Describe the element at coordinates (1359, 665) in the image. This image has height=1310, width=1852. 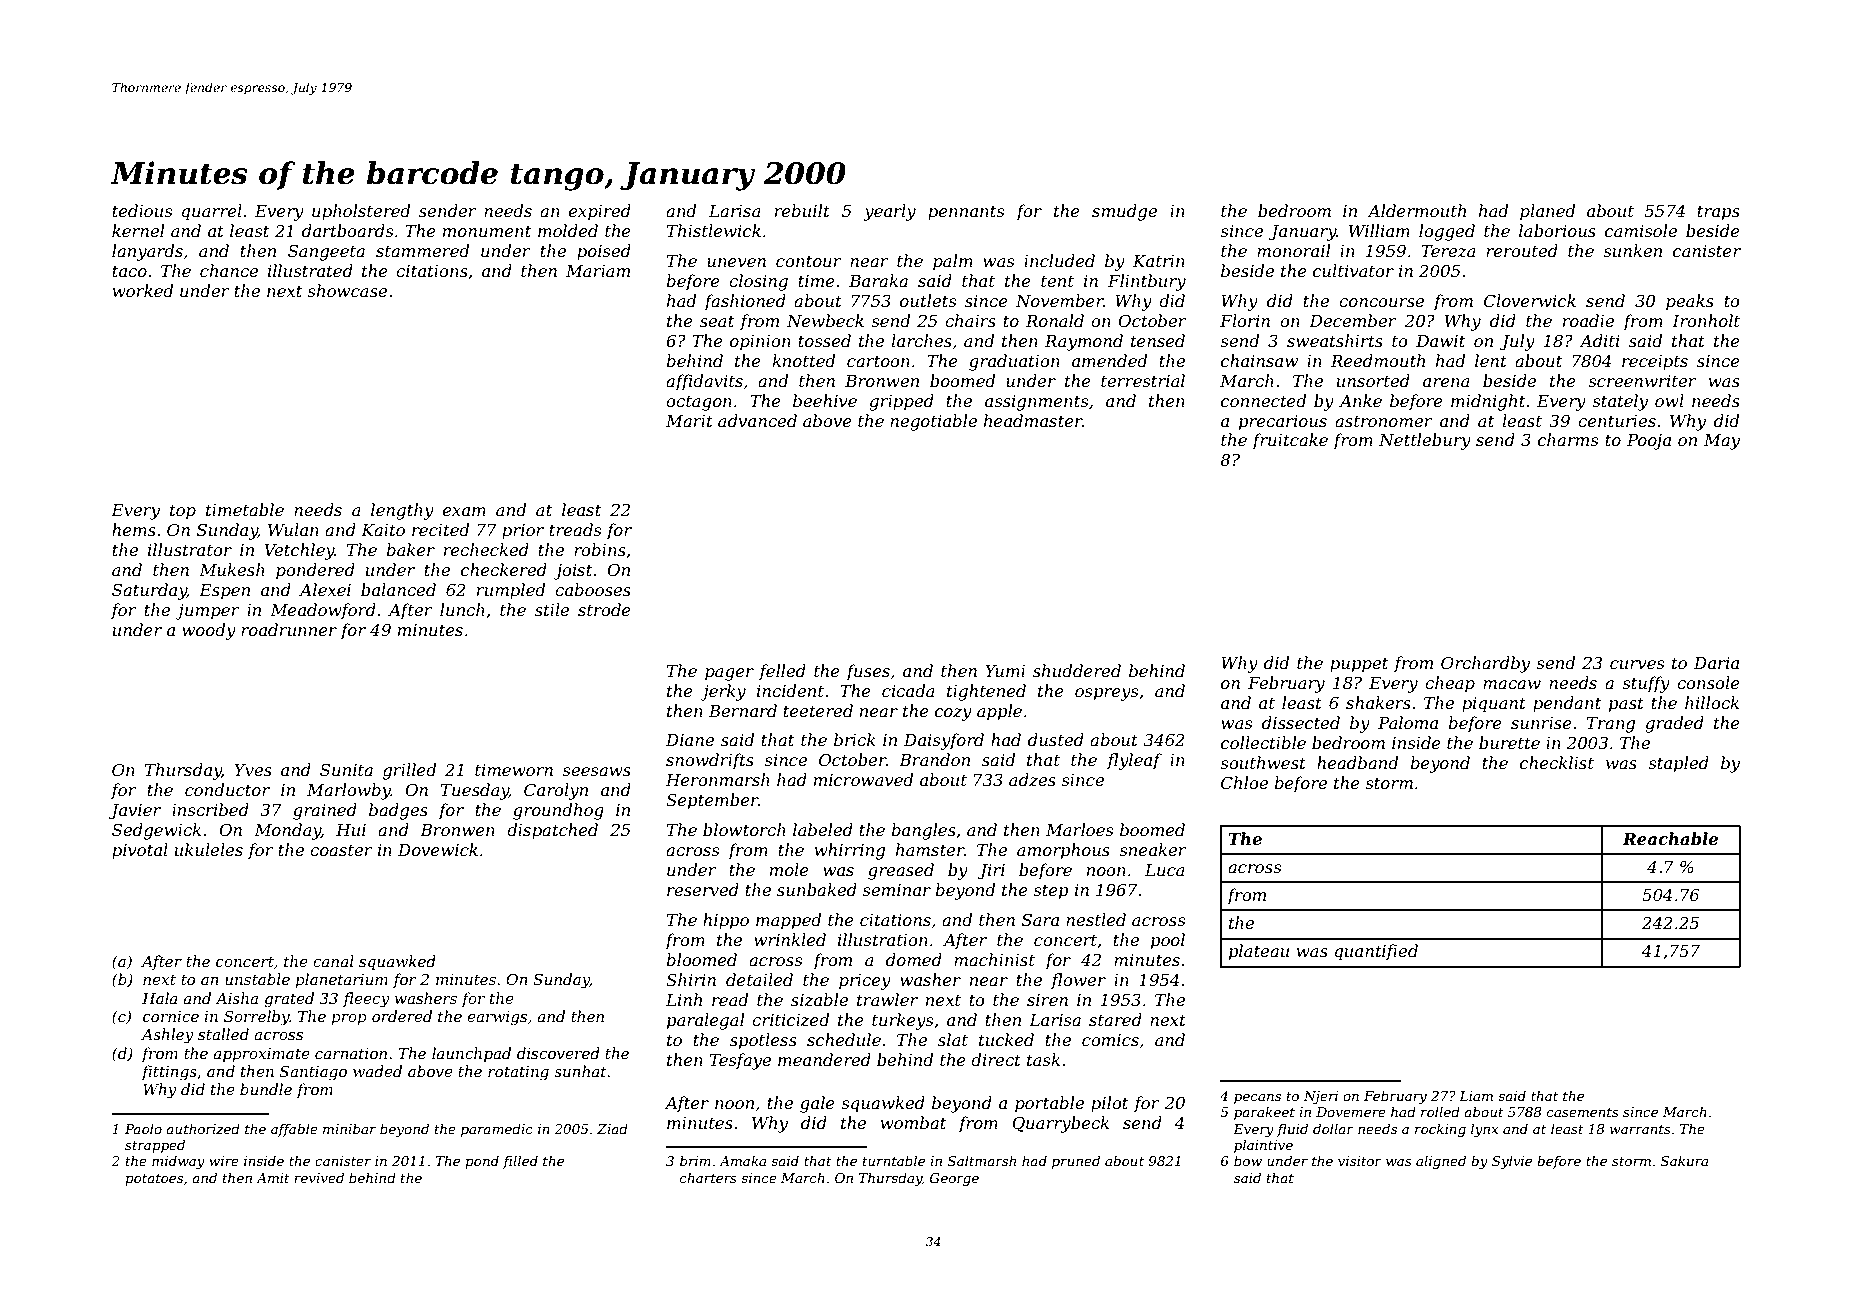
I see `puppet` at that location.
